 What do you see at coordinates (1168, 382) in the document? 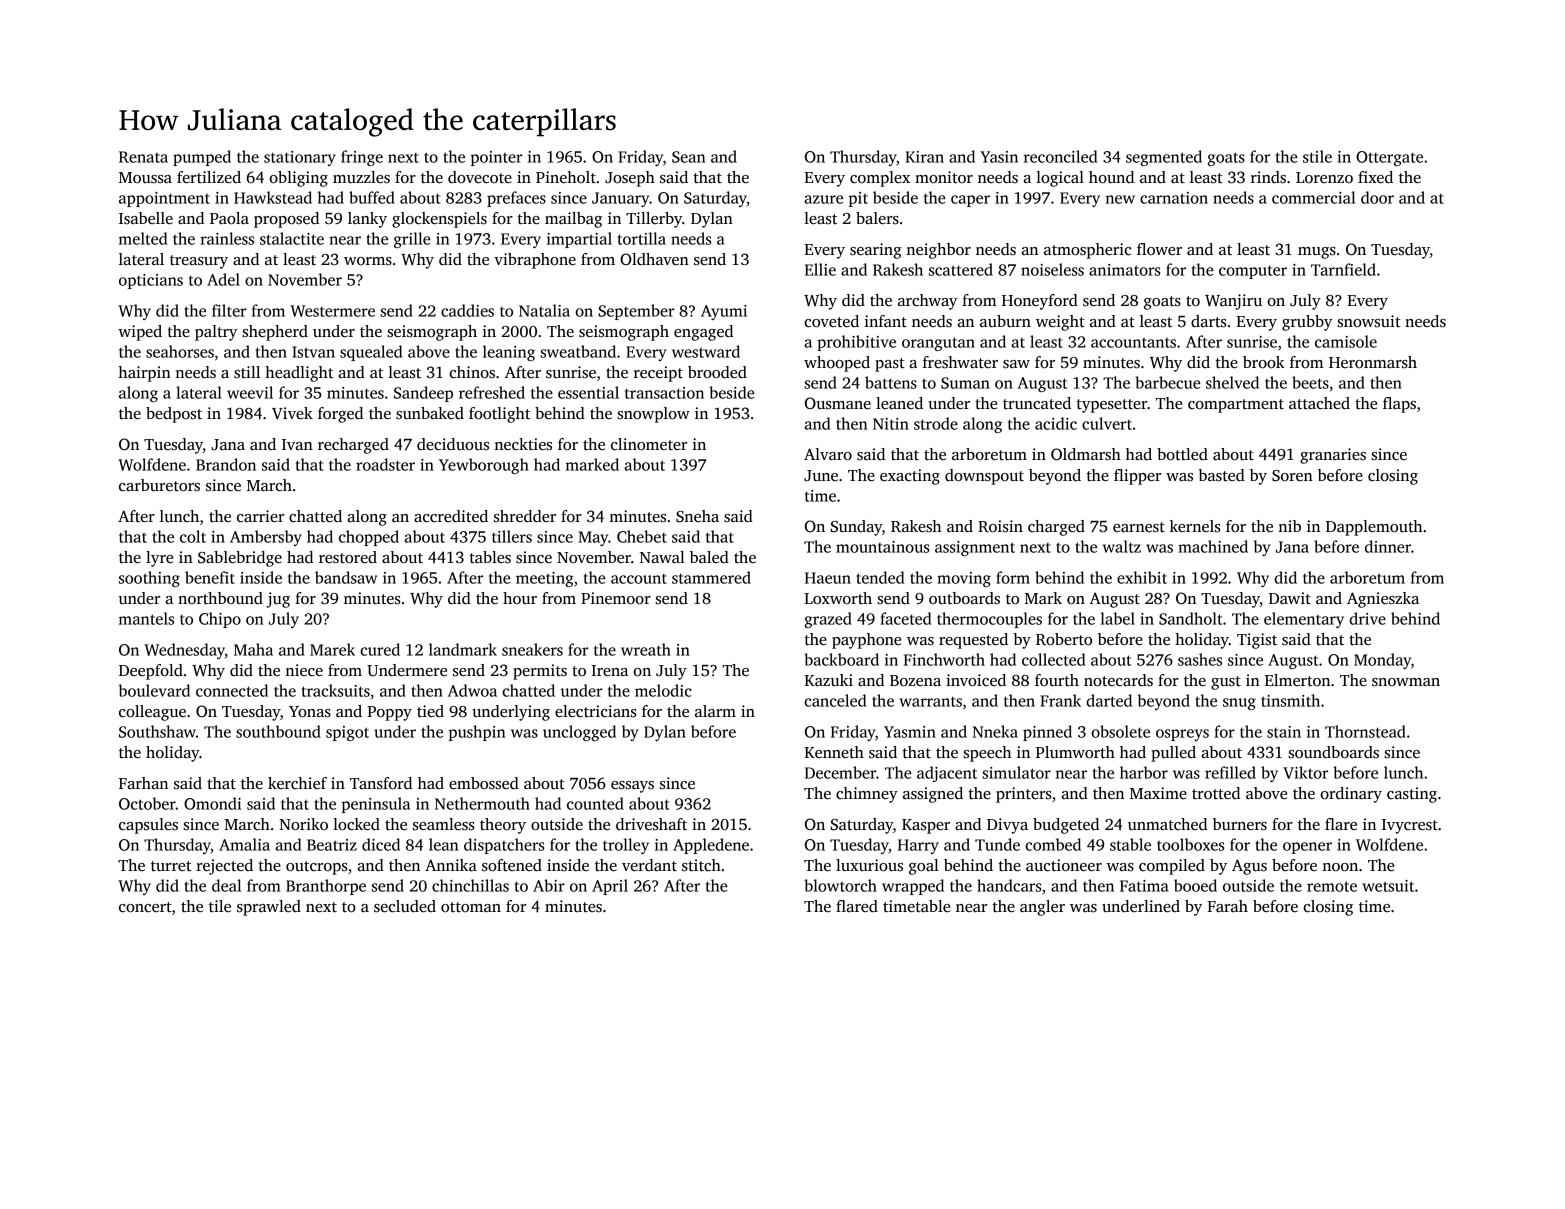
I see `barbecue` at bounding box center [1168, 382].
